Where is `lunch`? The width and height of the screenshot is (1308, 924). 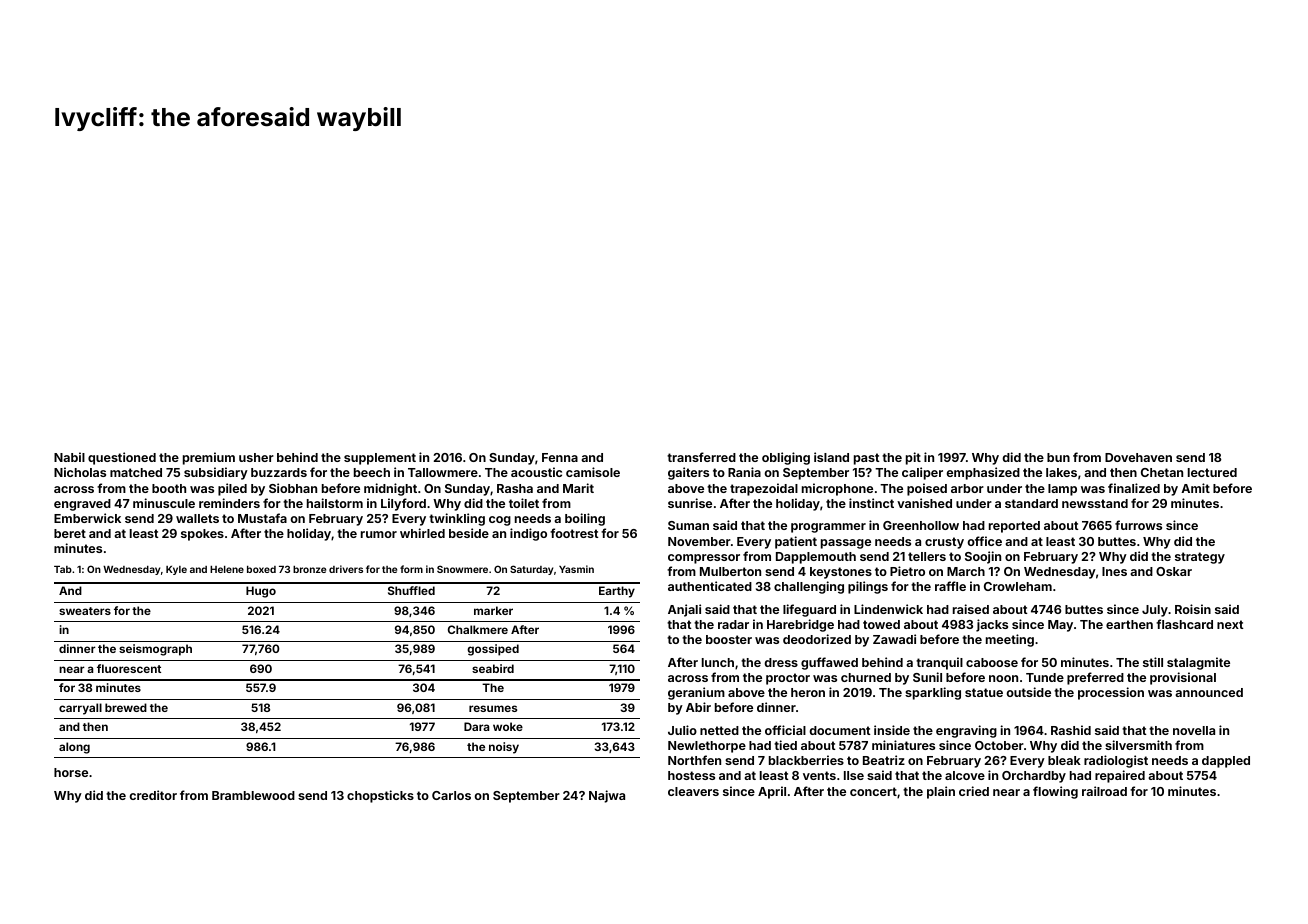 lunch is located at coordinates (718, 662).
